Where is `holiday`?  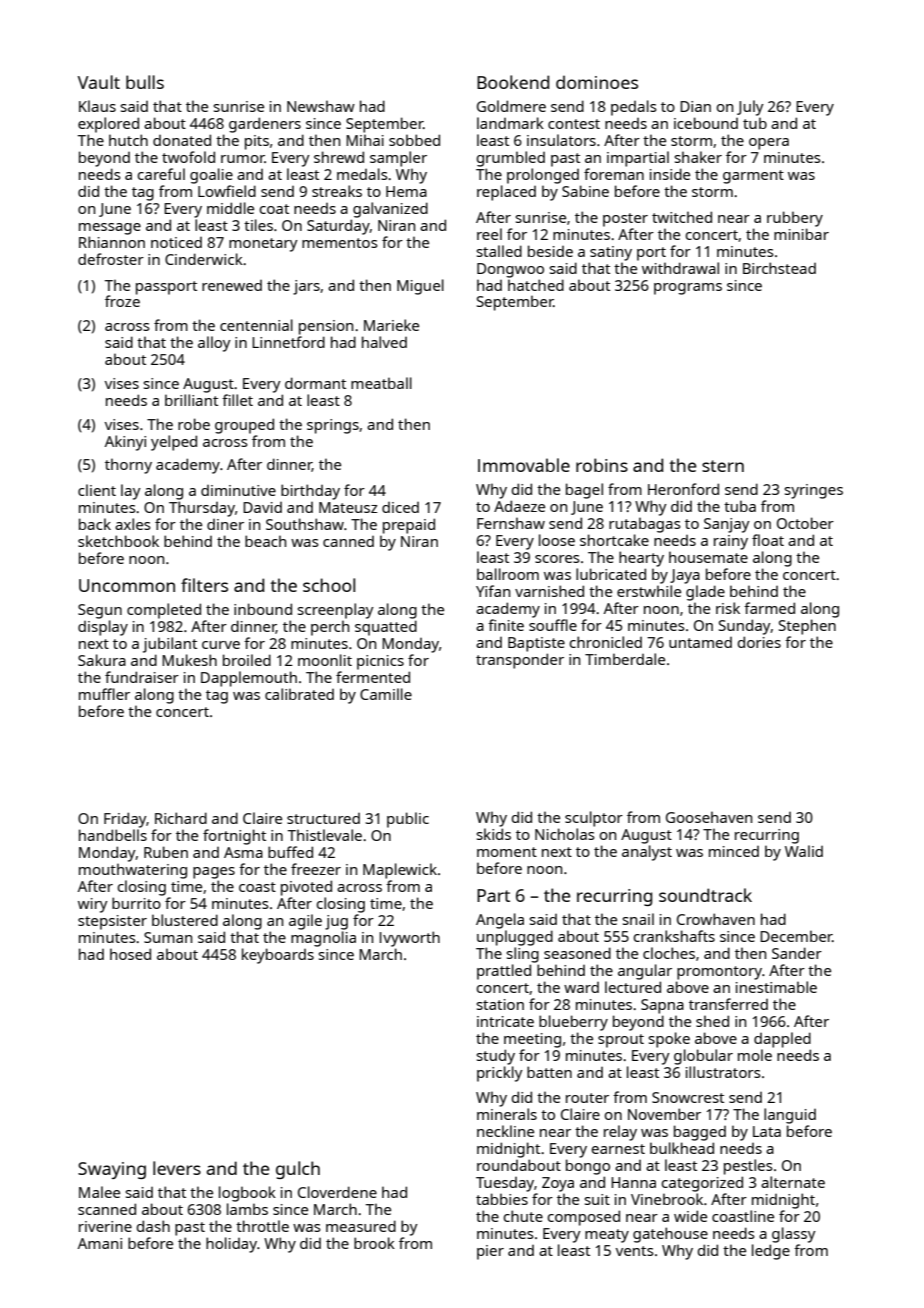
holiday is located at coordinates (231, 1245).
